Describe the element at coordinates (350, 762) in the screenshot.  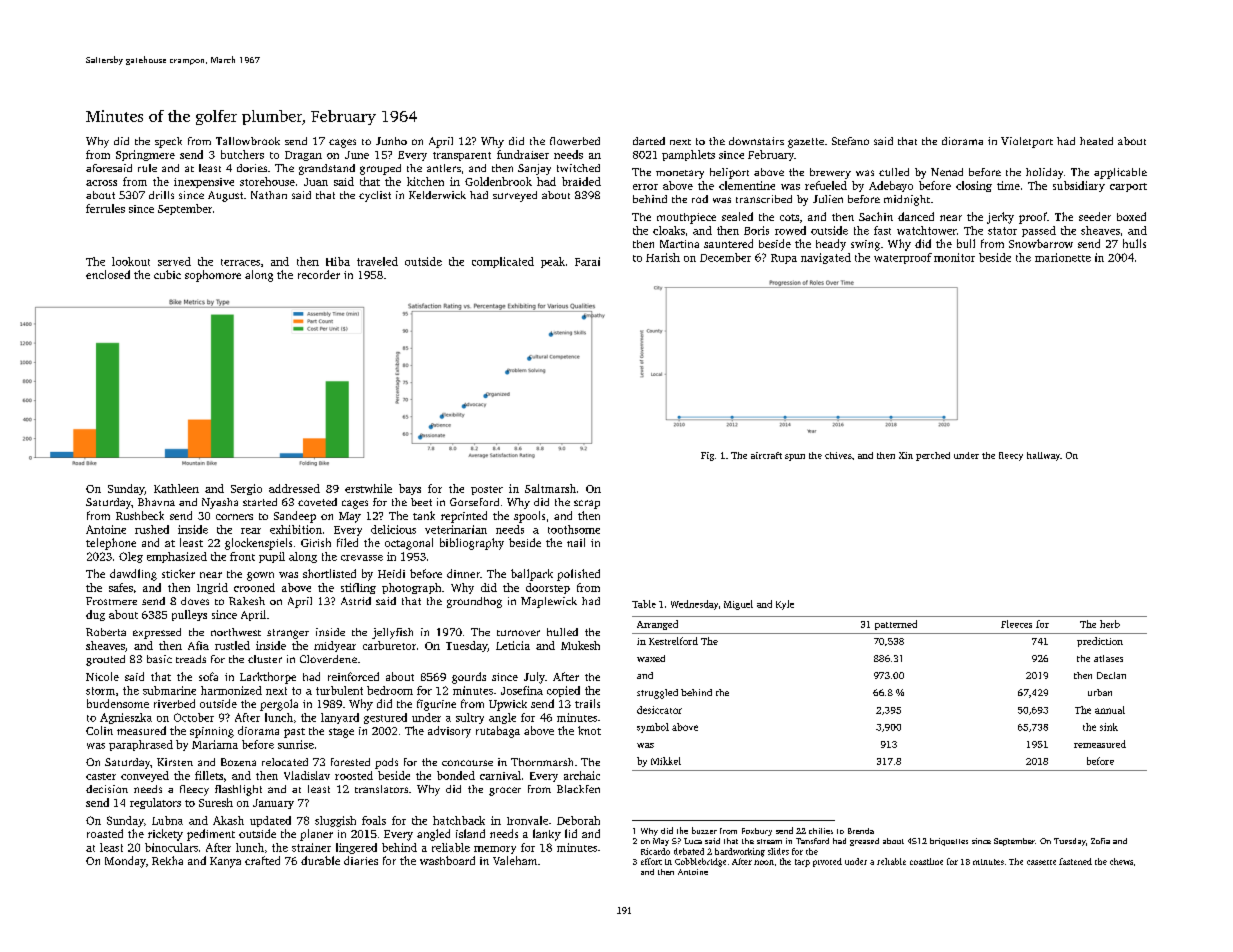
I see `forested` at that location.
